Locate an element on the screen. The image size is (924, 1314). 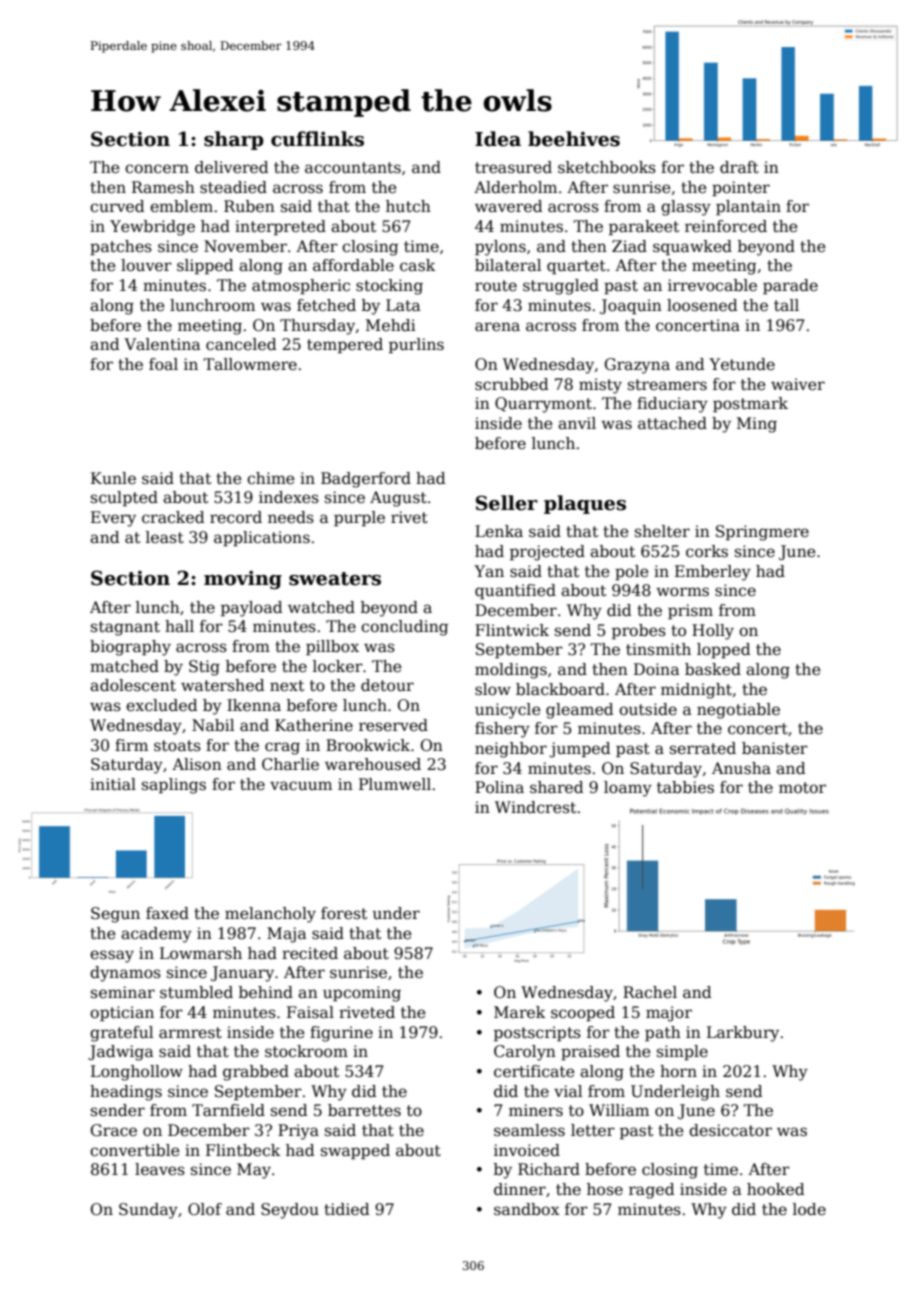
parade is located at coordinates (790, 286).
